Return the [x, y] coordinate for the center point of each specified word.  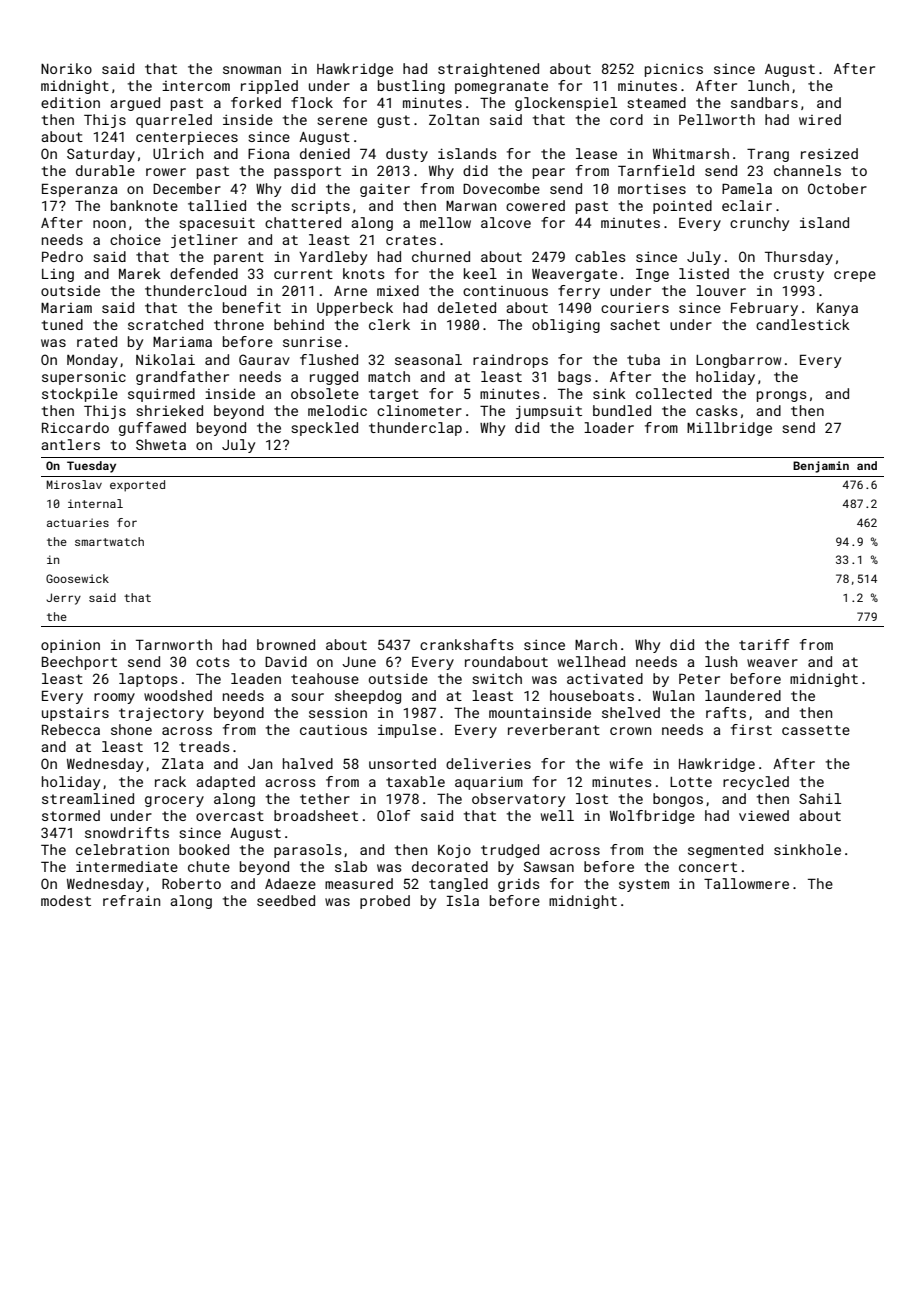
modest [66, 900]
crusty [799, 275]
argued [135, 104]
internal [95, 503]
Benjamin [821, 467]
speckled [324, 429]
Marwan [471, 206]
